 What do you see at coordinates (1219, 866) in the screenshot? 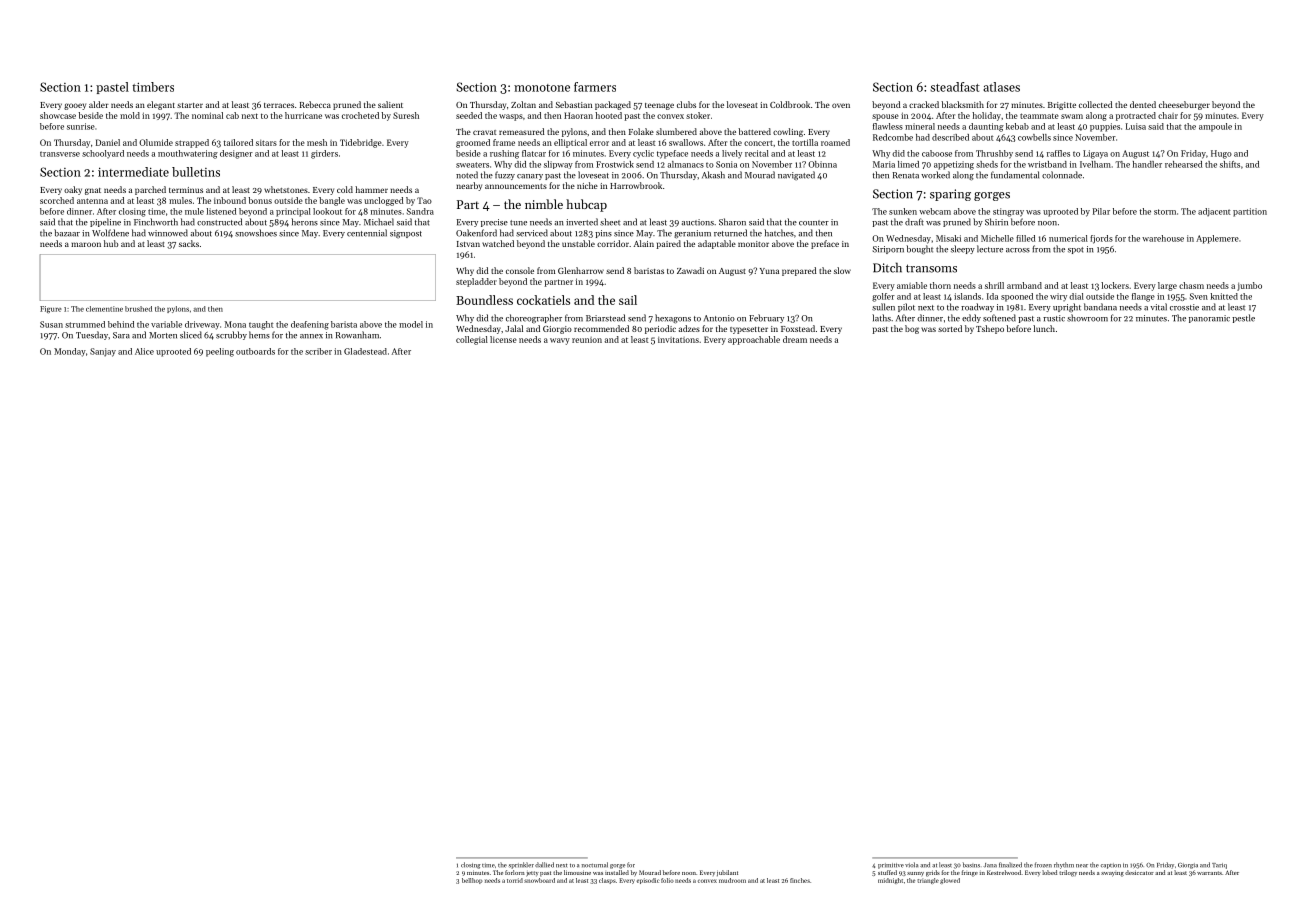
I see `Tariq` at bounding box center [1219, 866].
